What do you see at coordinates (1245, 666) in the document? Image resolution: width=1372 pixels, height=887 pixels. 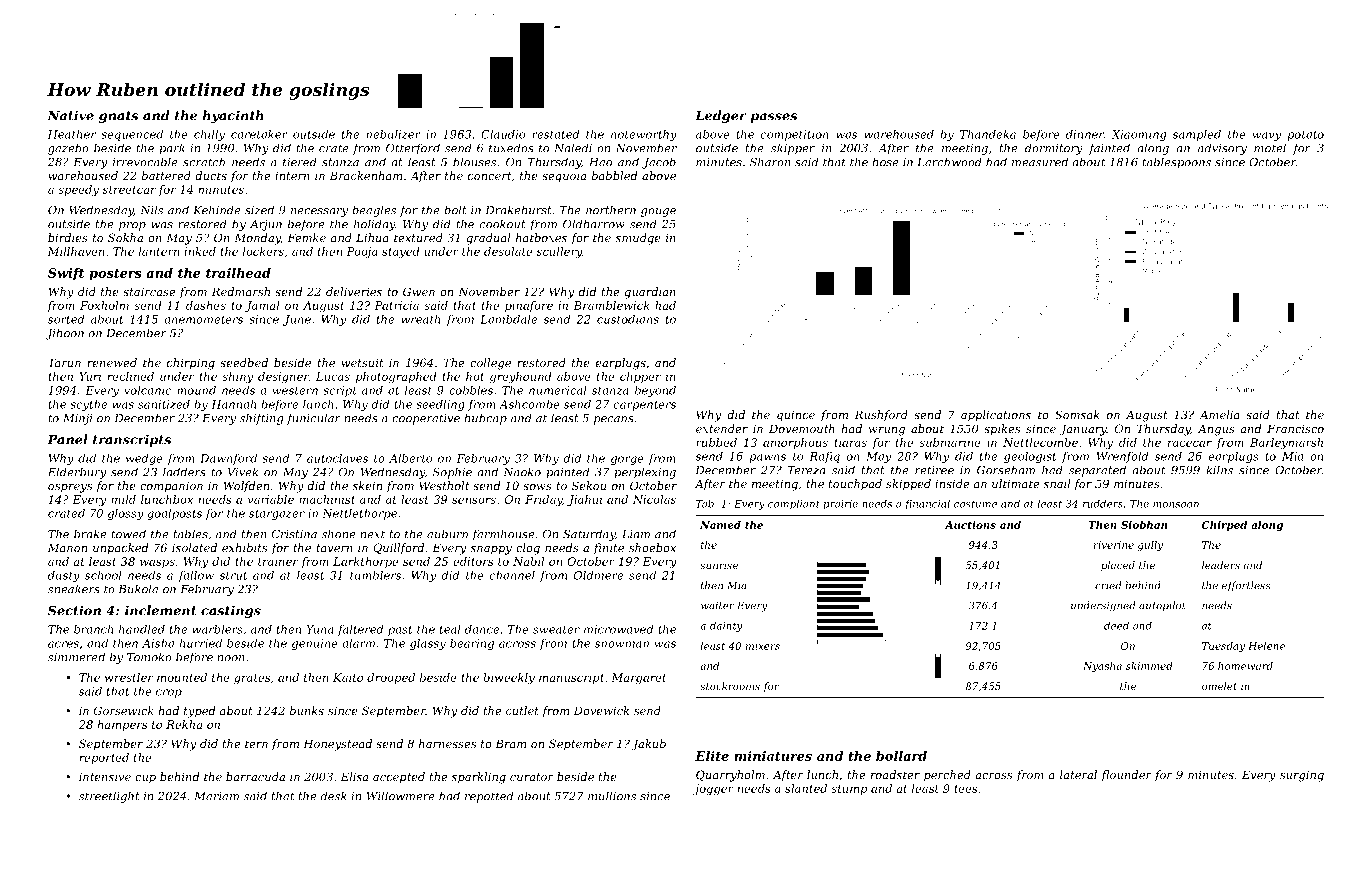 I see `homeward` at bounding box center [1245, 666].
